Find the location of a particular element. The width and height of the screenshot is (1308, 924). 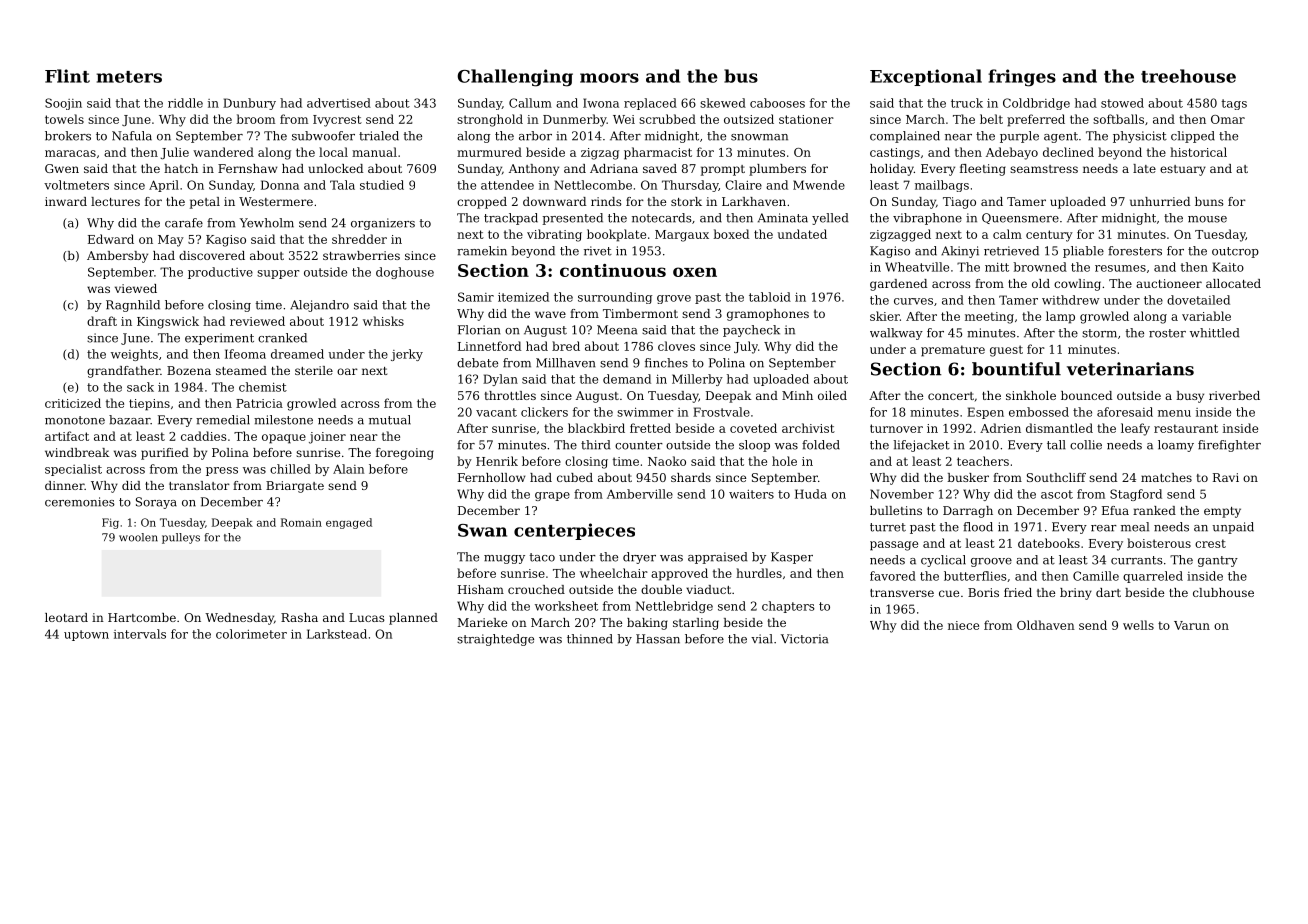

Varun is located at coordinates (1192, 625).
